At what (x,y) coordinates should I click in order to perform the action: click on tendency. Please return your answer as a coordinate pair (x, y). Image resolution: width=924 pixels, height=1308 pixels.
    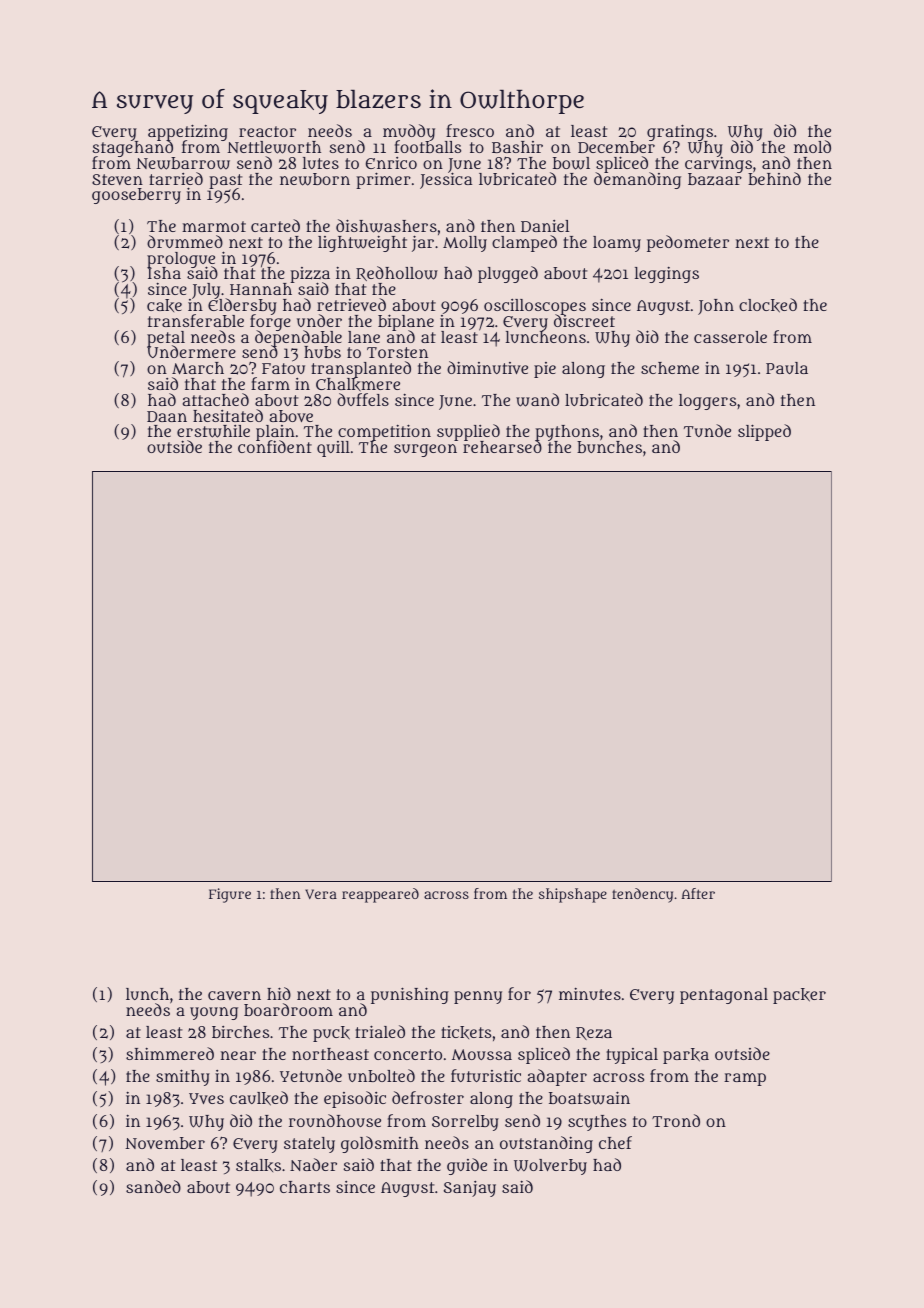
    Looking at the image, I should click on (642, 895).
